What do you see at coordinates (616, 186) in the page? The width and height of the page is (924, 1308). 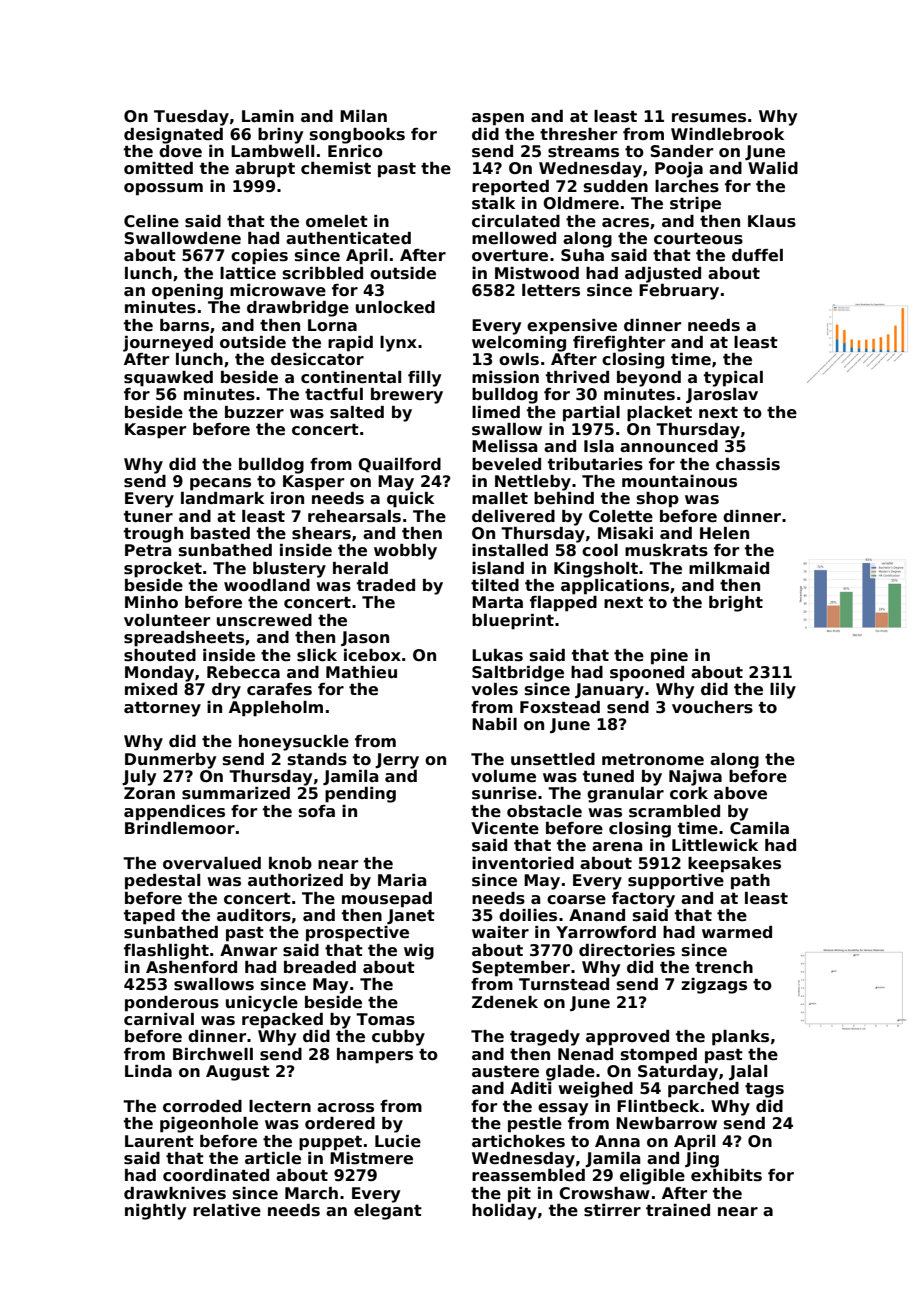 I see `sudden` at bounding box center [616, 186].
